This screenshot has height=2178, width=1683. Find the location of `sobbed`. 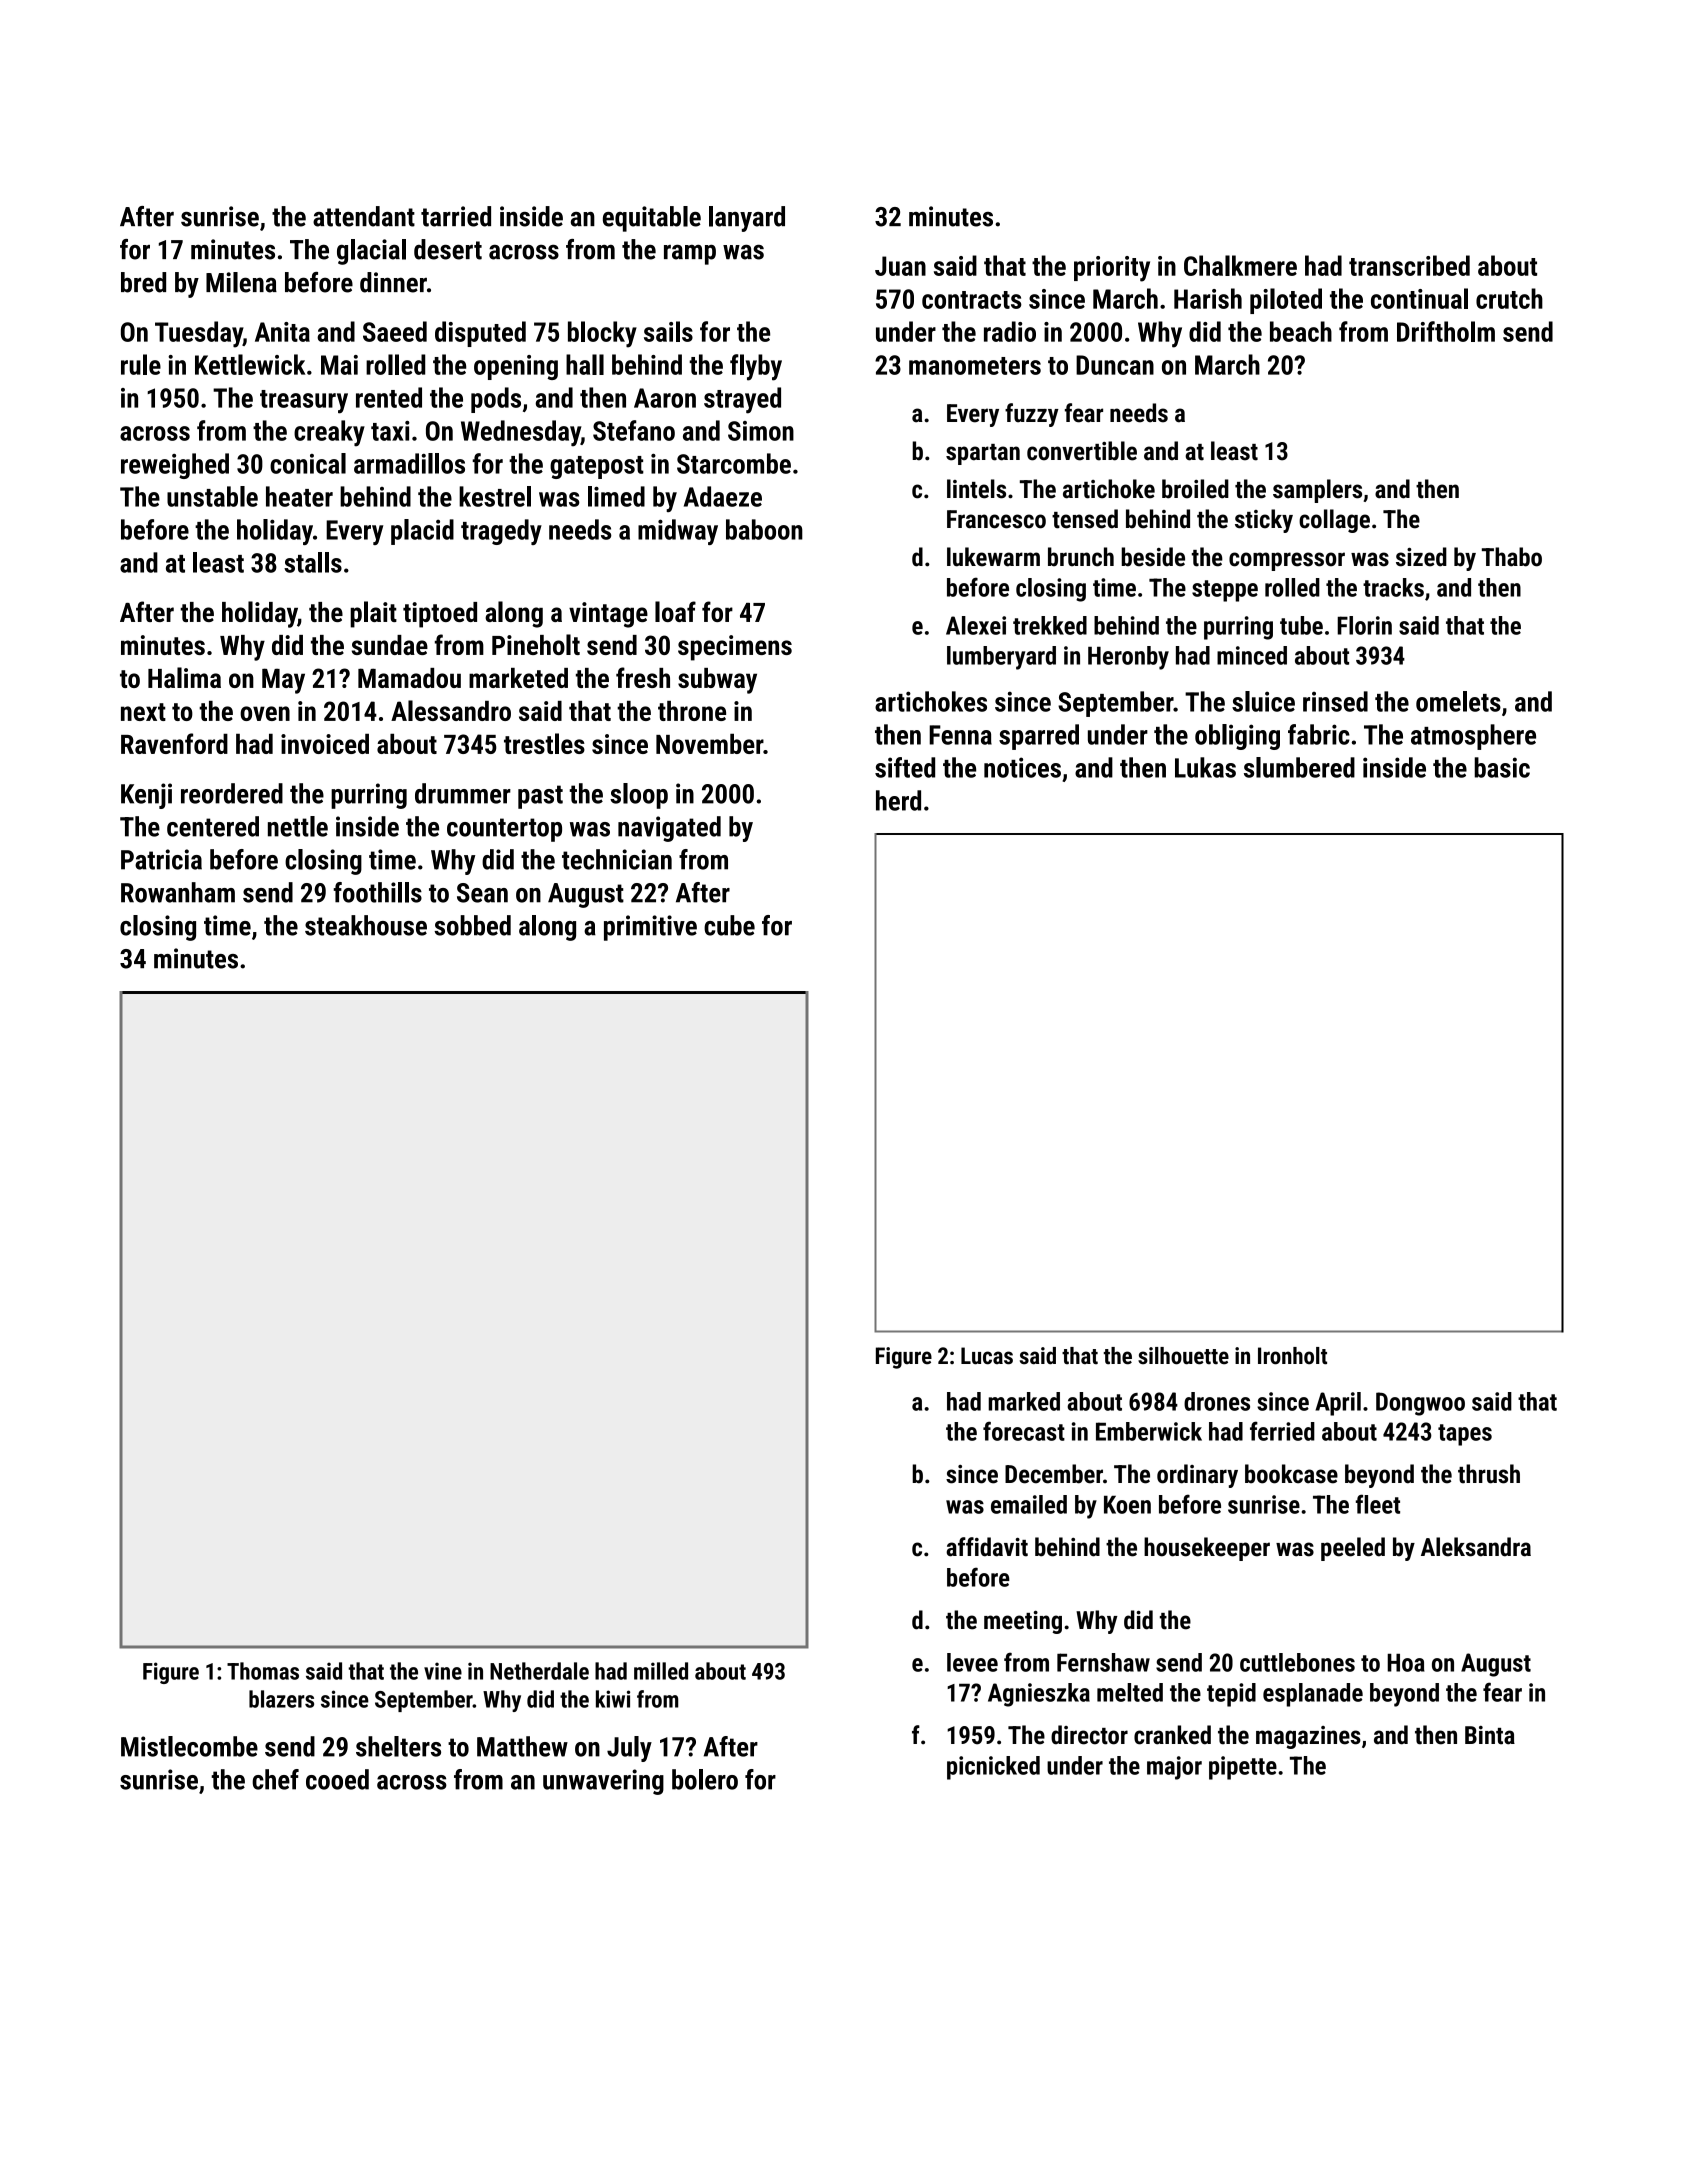

sobbed is located at coordinates (472, 925).
